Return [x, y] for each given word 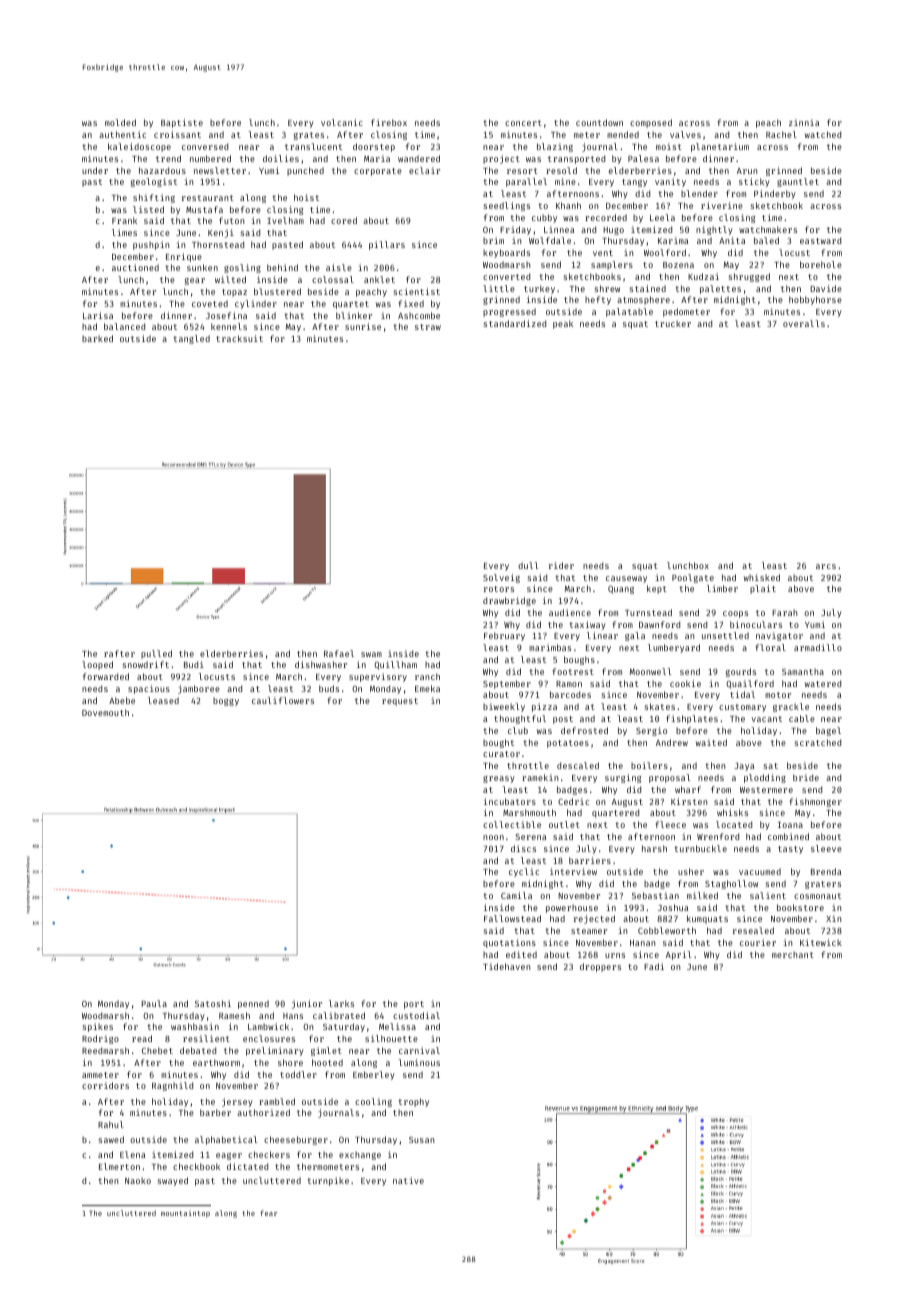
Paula [154, 1003]
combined [788, 836]
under [95, 170]
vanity [670, 182]
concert [523, 123]
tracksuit [239, 338]
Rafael [339, 653]
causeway [626, 579]
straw [428, 327]
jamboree [199, 689]
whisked [762, 577]
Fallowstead [512, 918]
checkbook [196, 1166]
